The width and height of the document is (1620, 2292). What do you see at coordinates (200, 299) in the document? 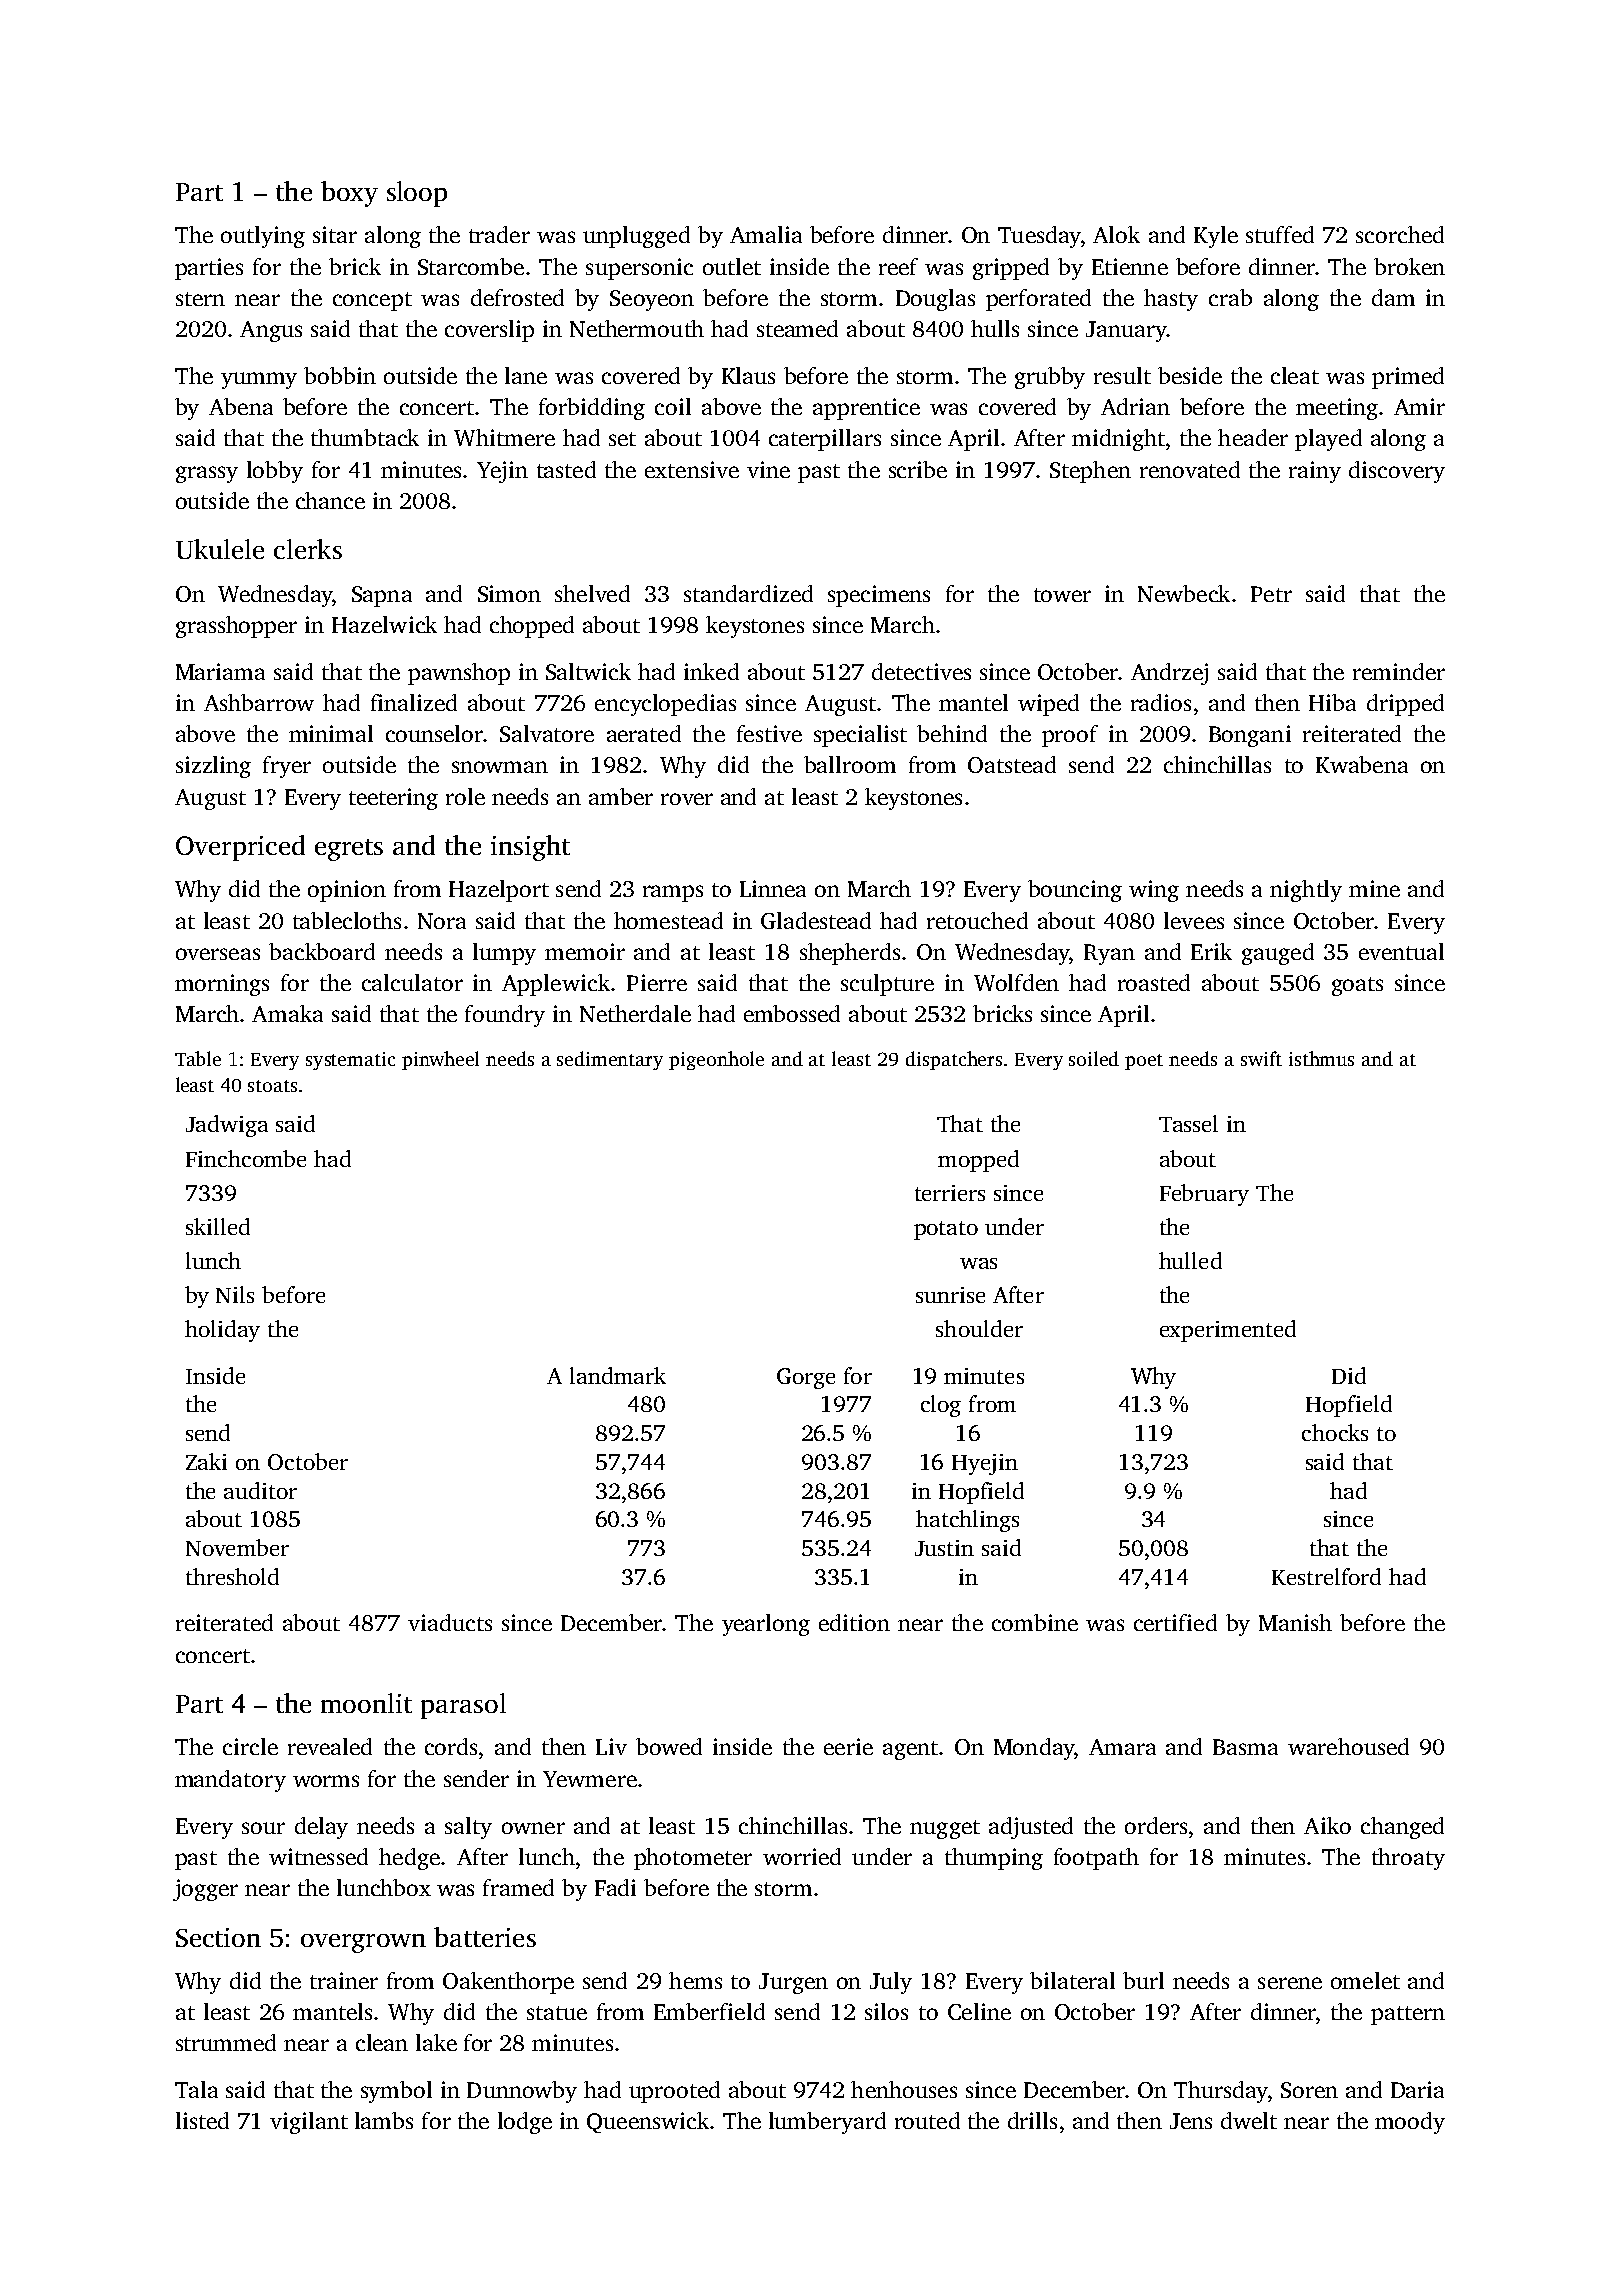
I see `stern` at bounding box center [200, 299].
